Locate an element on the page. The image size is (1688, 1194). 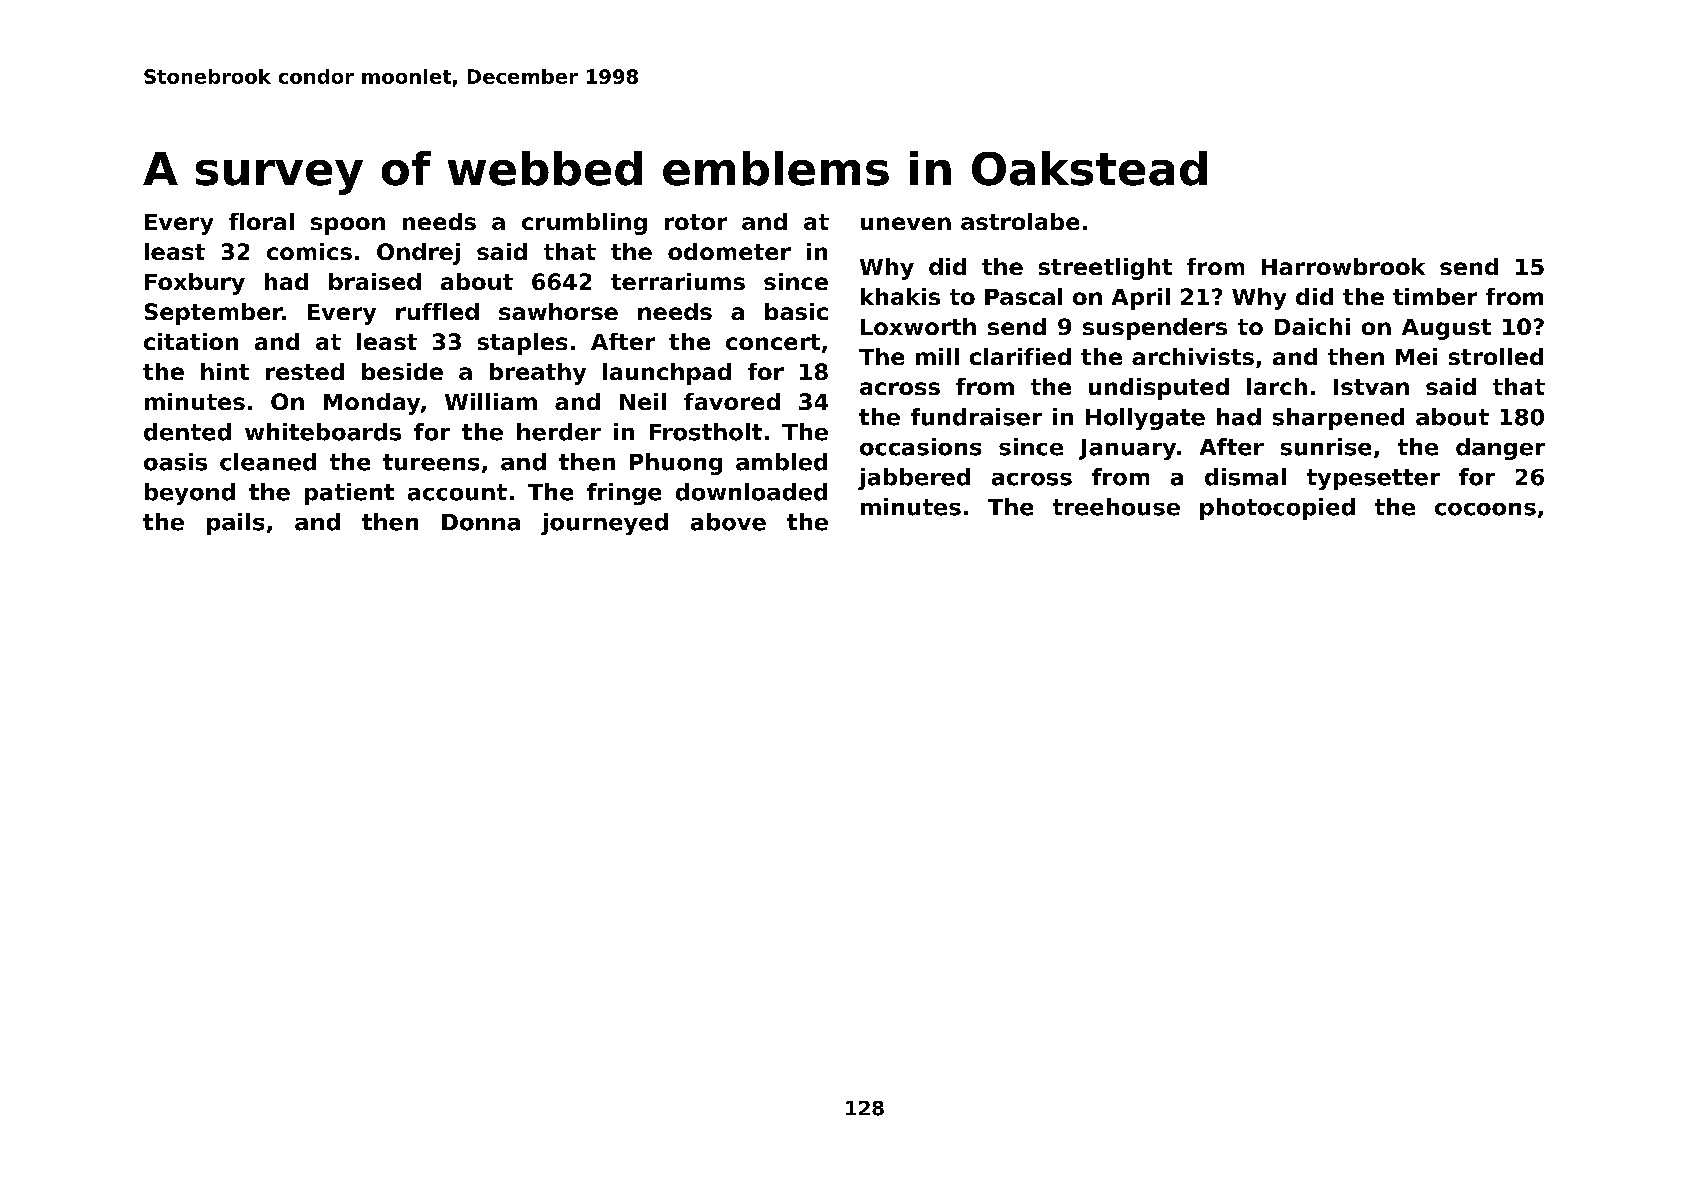
above is located at coordinates (728, 522).
